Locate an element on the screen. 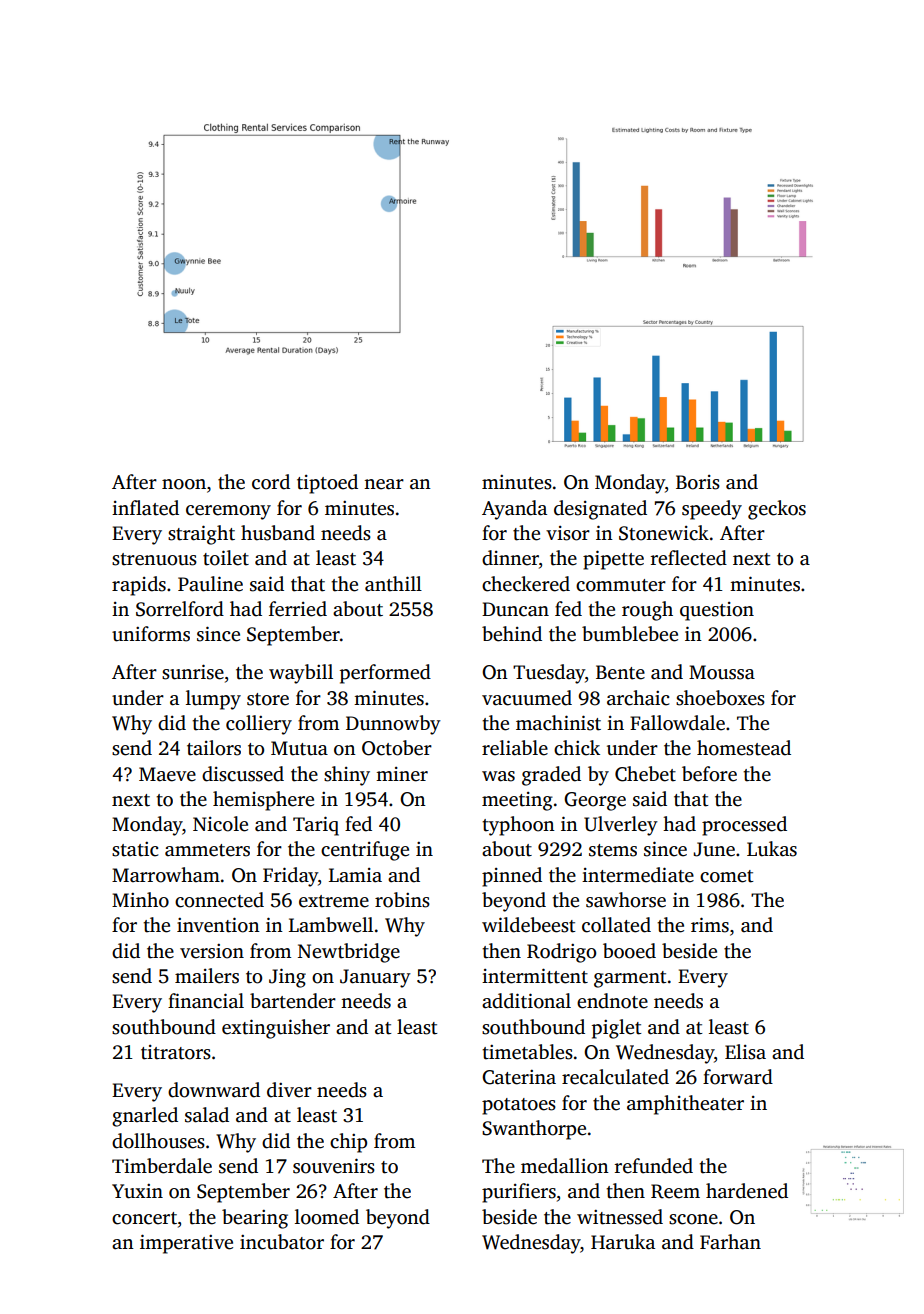 The height and width of the screenshot is (1314, 924). Haruka is located at coordinates (623, 1242).
